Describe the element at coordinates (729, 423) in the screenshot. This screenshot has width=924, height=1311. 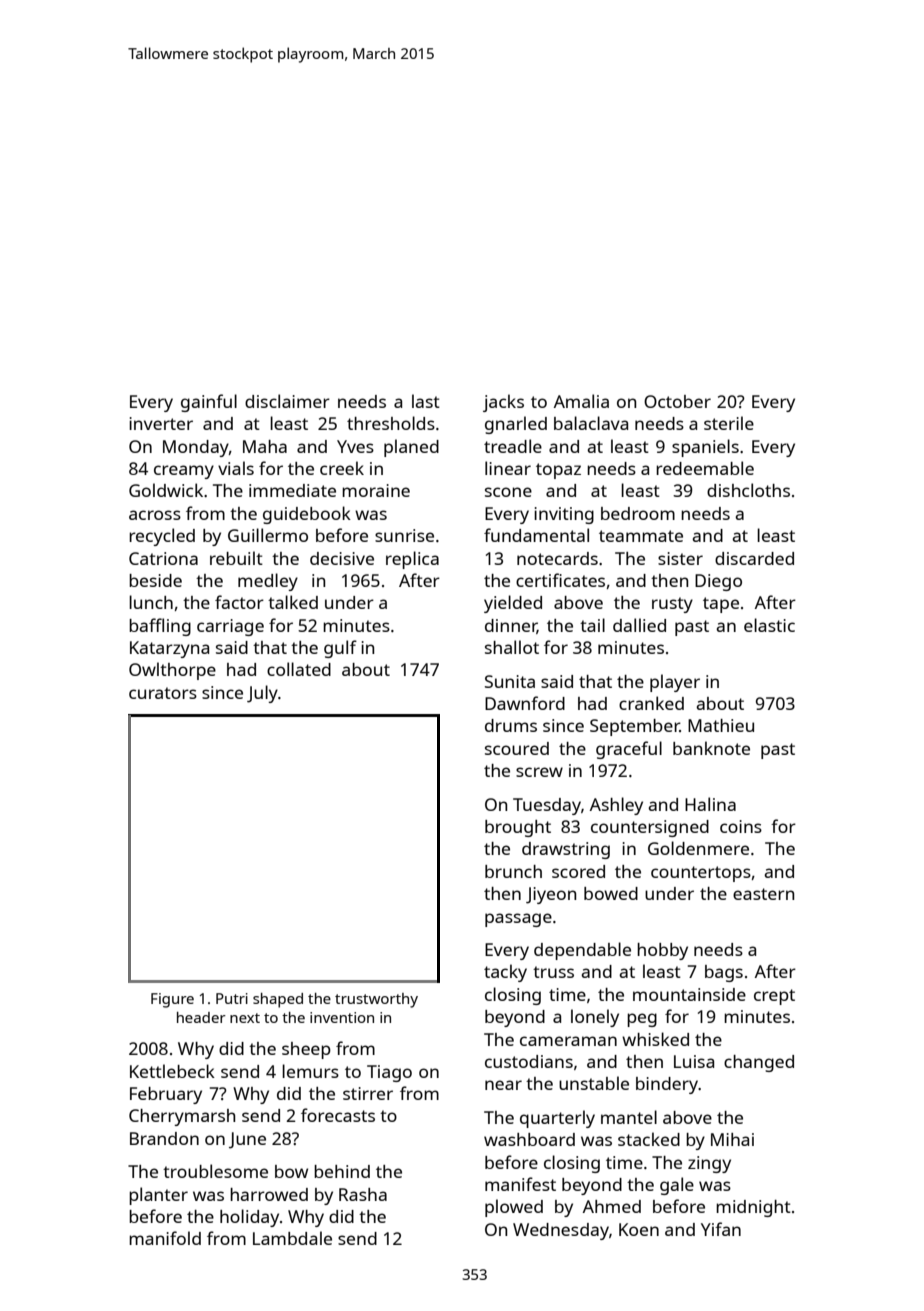
I see `sterile` at that location.
